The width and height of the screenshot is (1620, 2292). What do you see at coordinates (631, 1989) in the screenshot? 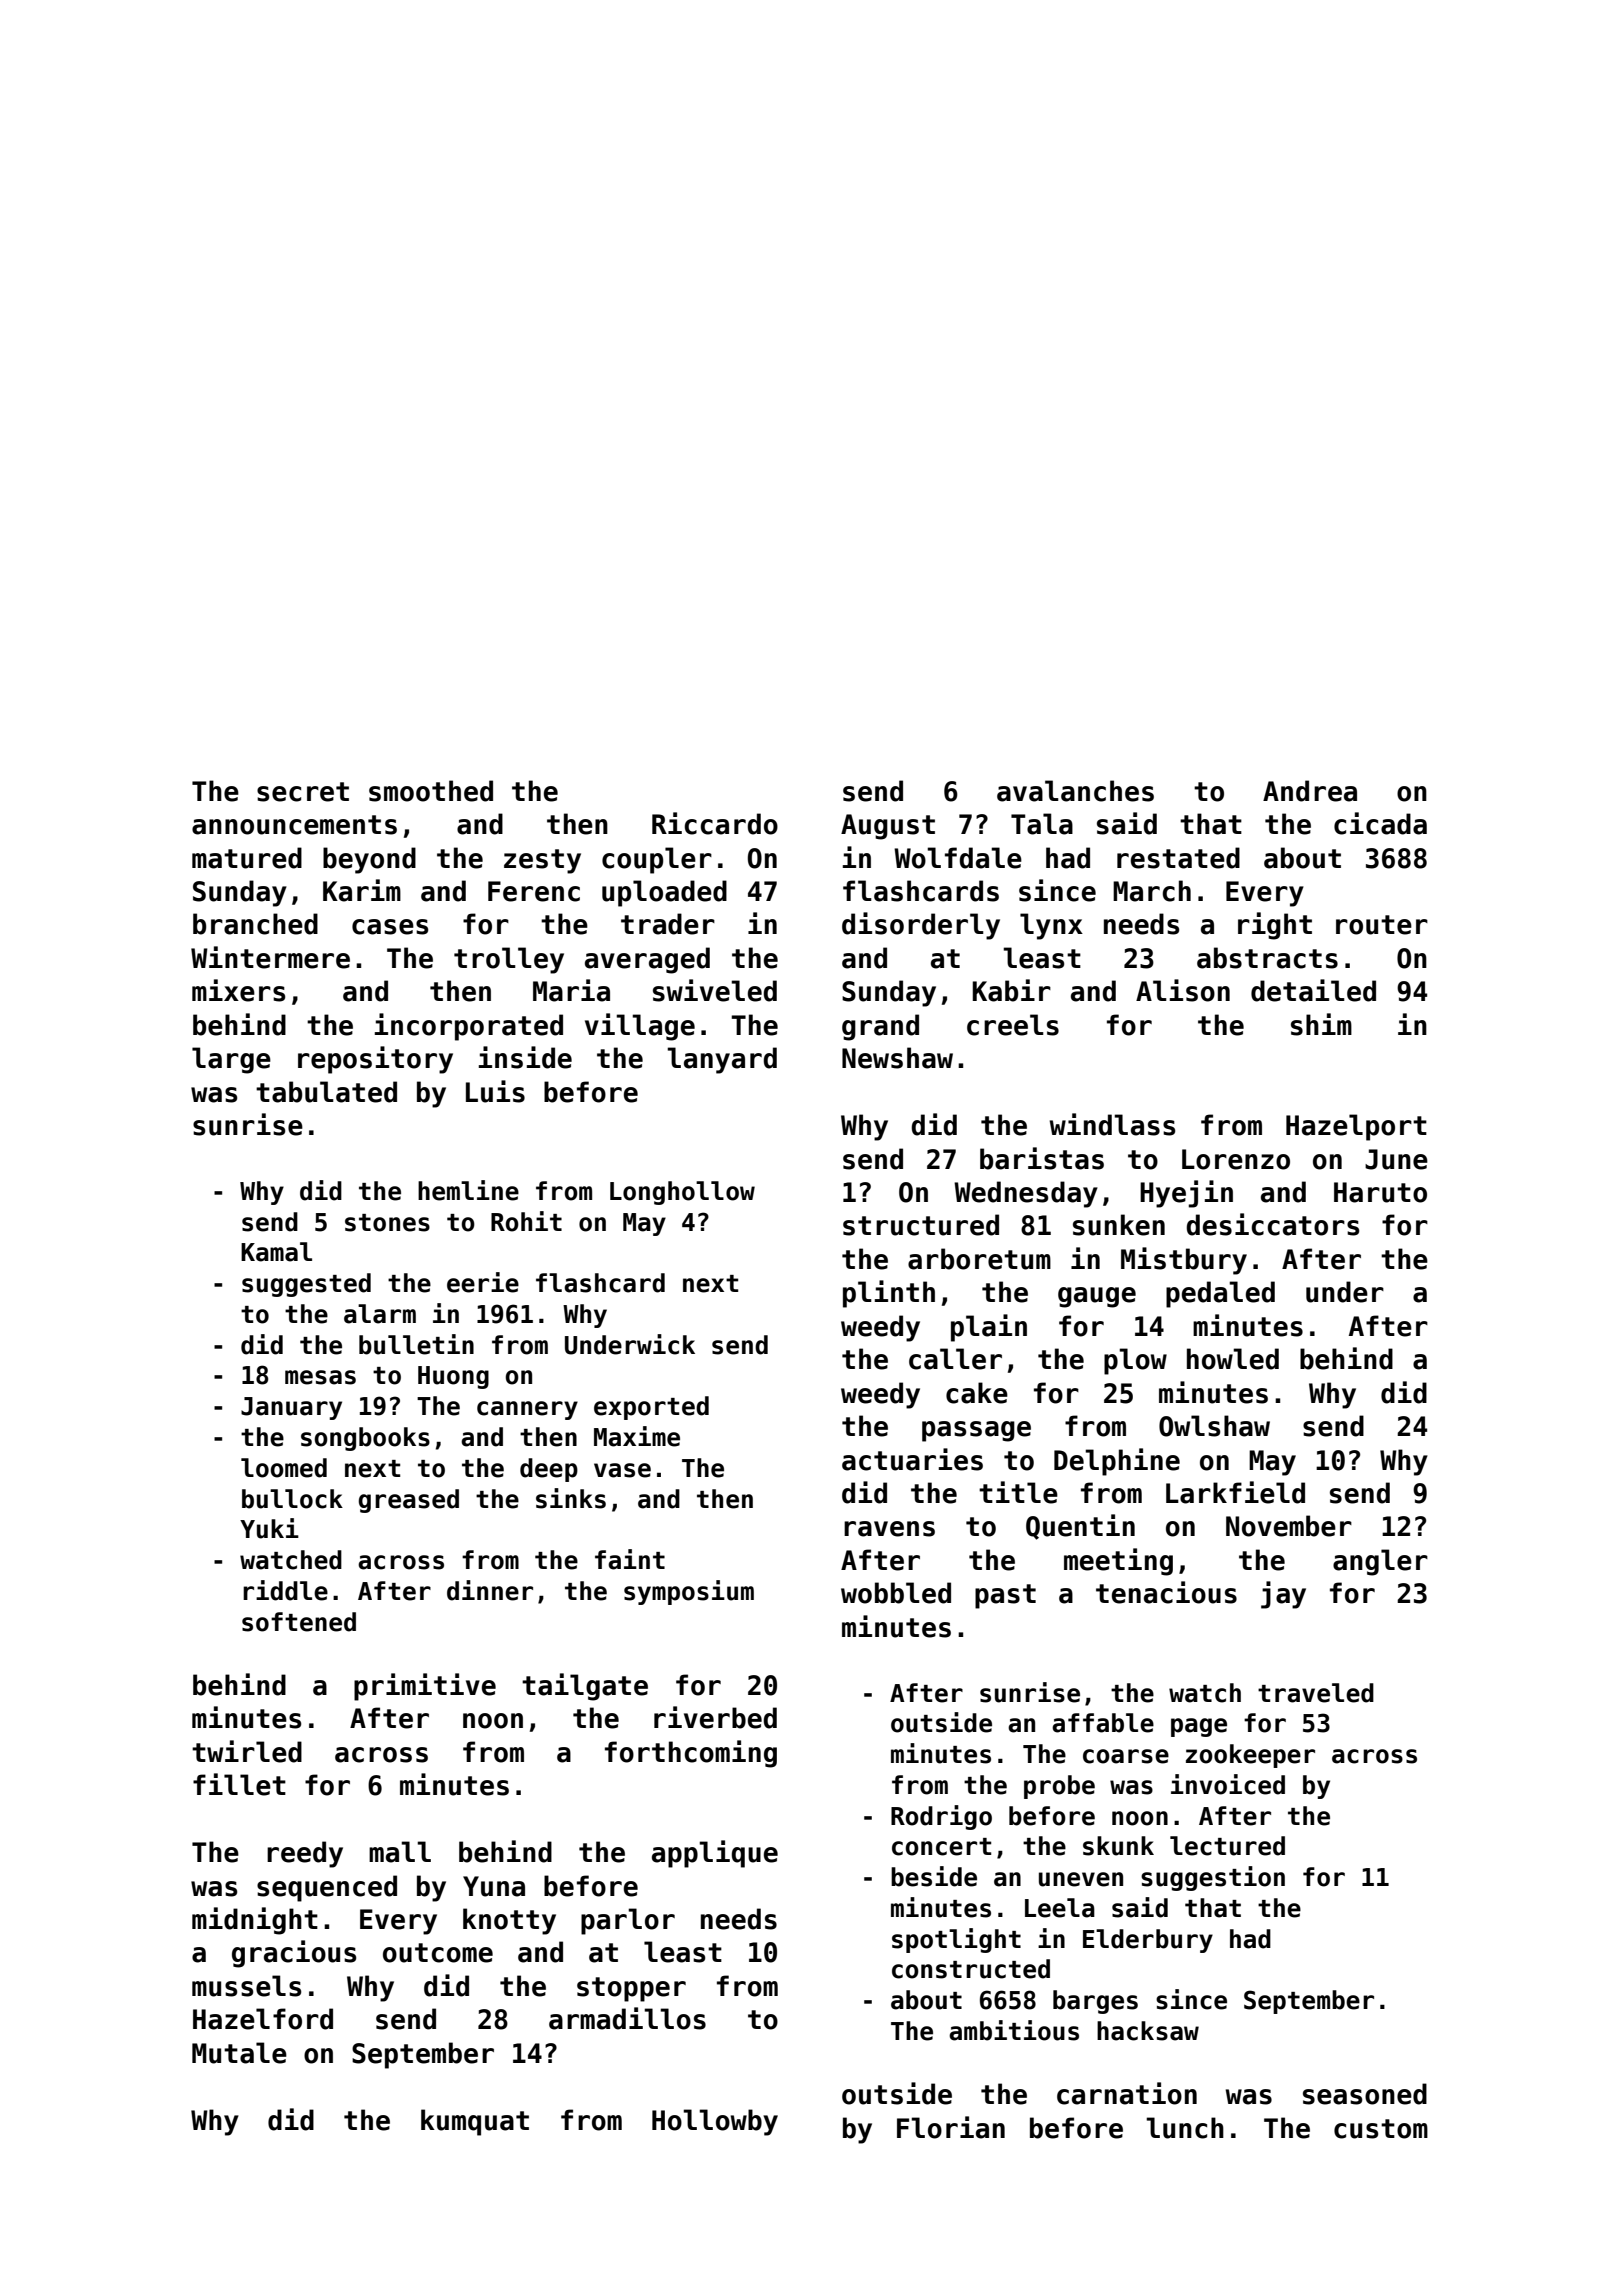
I see `stopper` at bounding box center [631, 1989].
